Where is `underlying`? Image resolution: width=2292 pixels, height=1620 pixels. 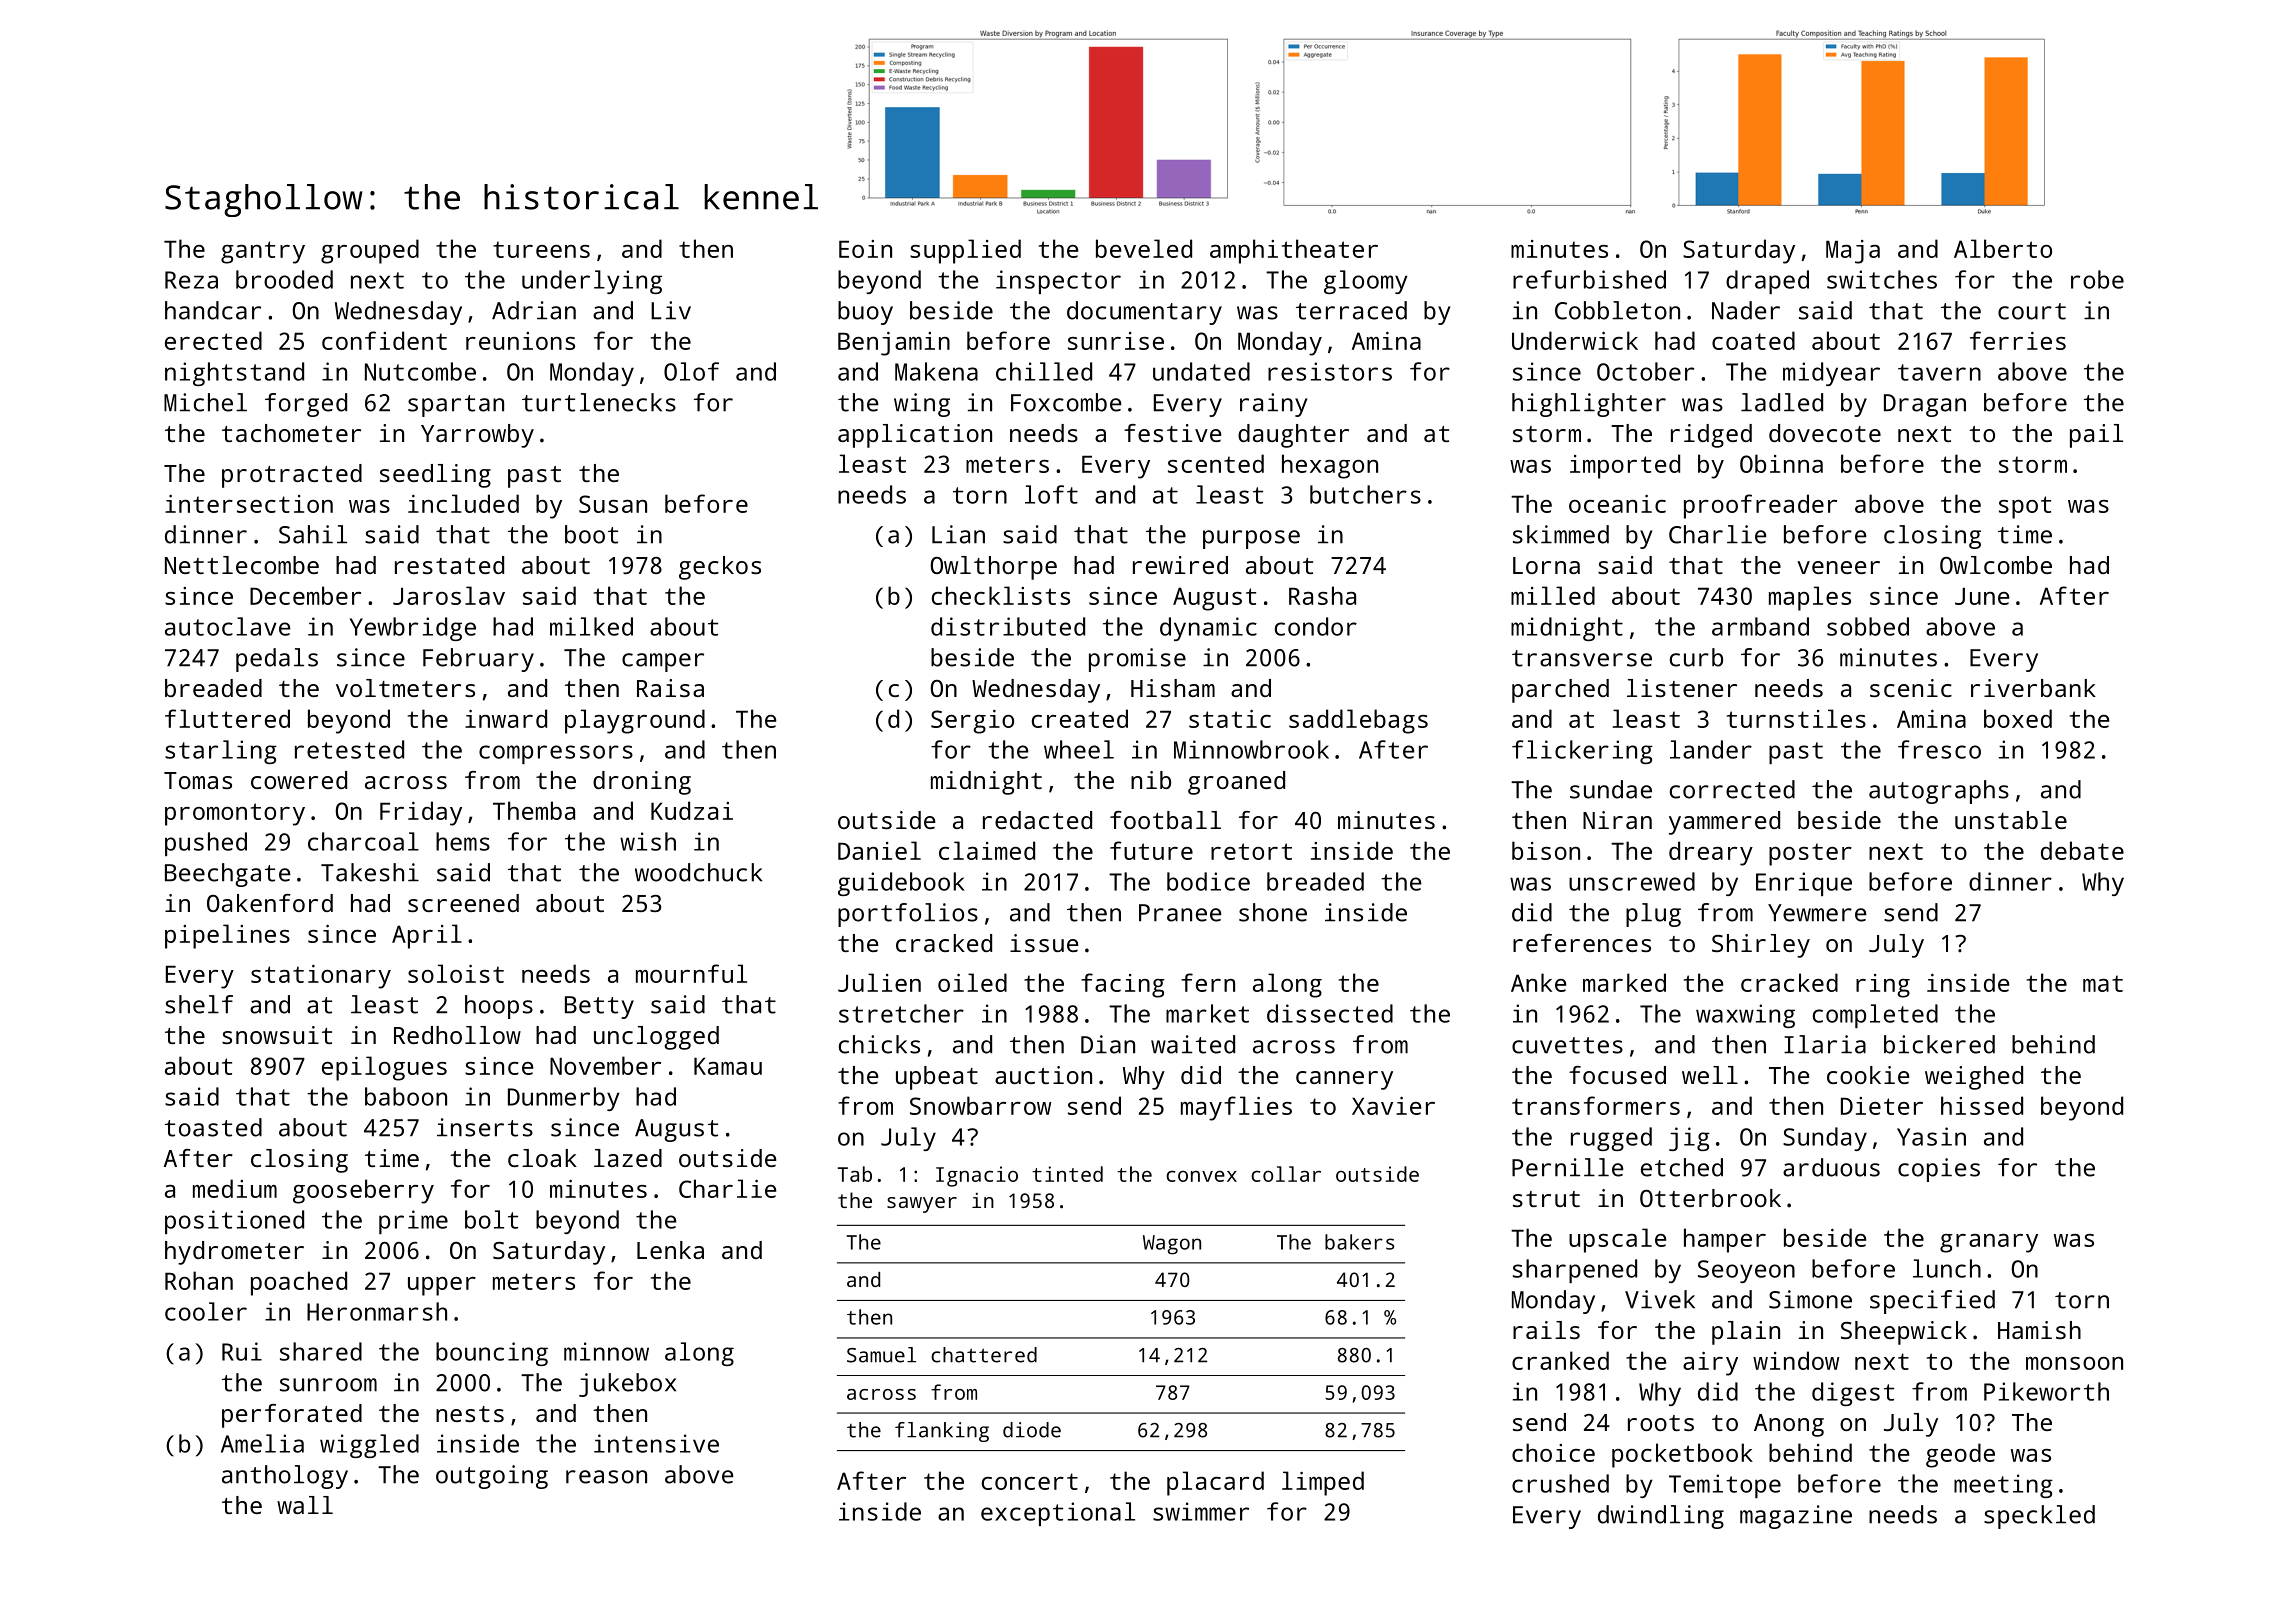 underlying is located at coordinates (592, 282).
